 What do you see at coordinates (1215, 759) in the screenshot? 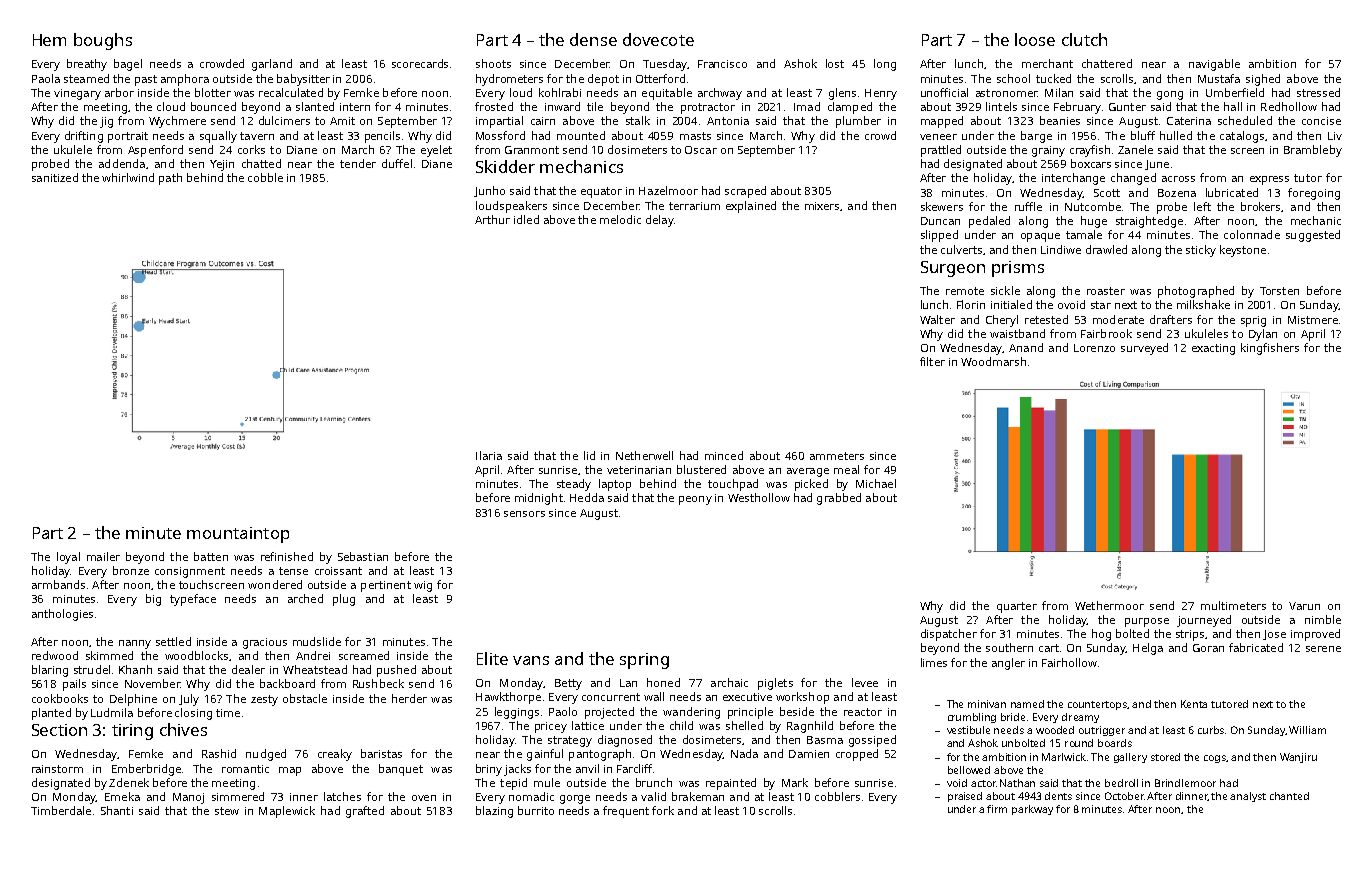
I see `cogs` at bounding box center [1215, 759].
